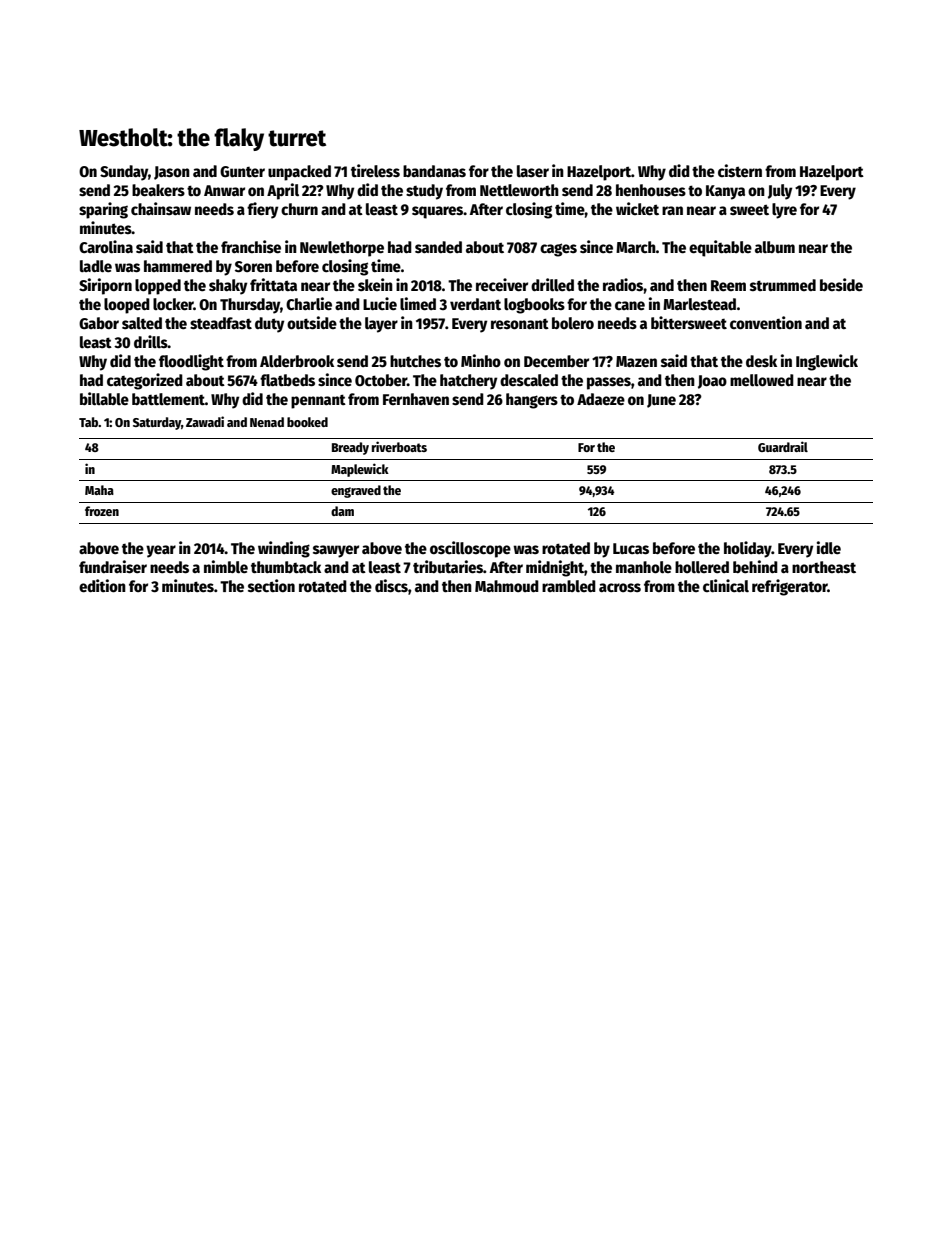 This image has width=952, height=1233. I want to click on Bready, so click(350, 448).
